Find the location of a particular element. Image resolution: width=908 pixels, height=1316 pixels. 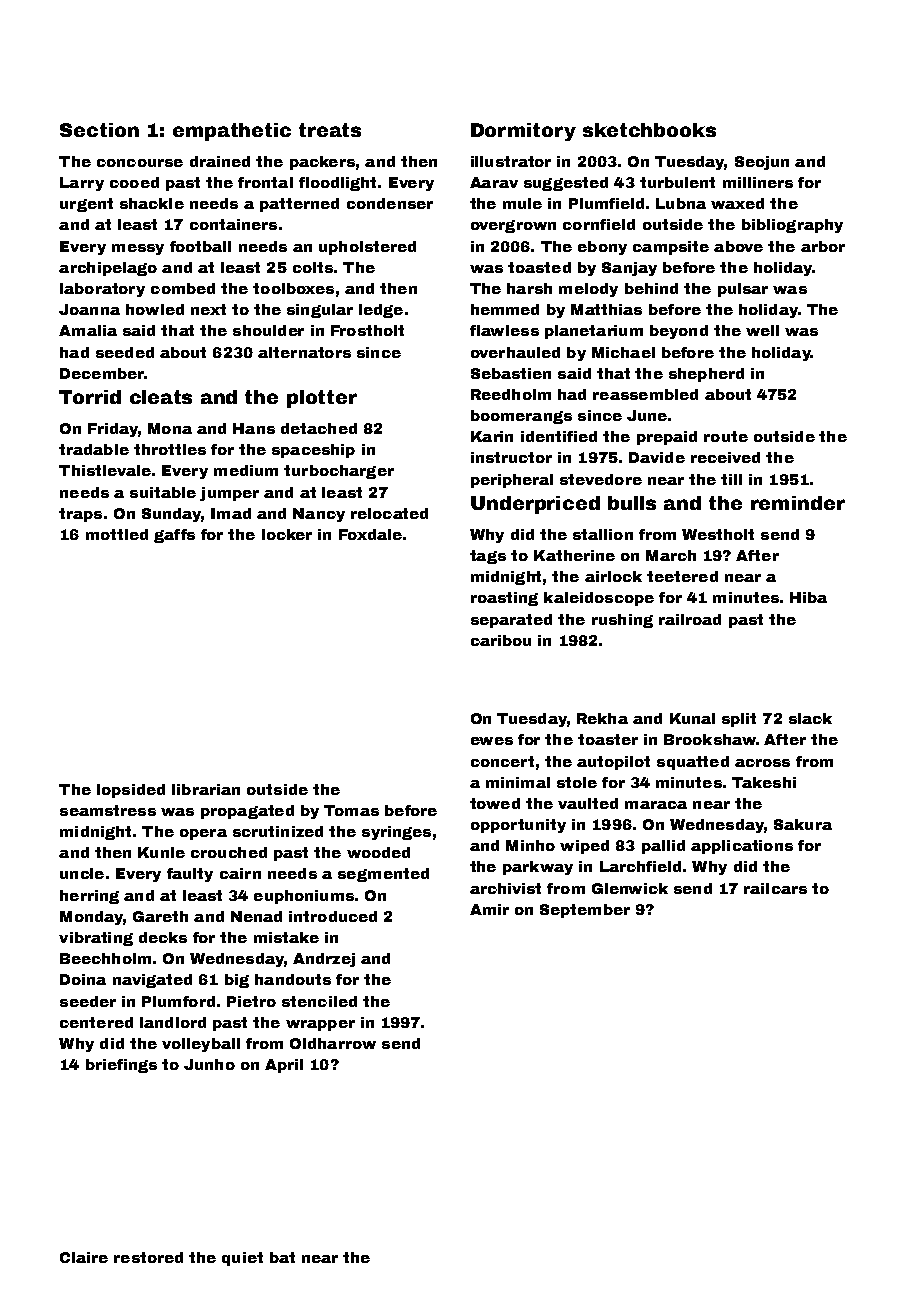

teetered is located at coordinates (682, 576).
